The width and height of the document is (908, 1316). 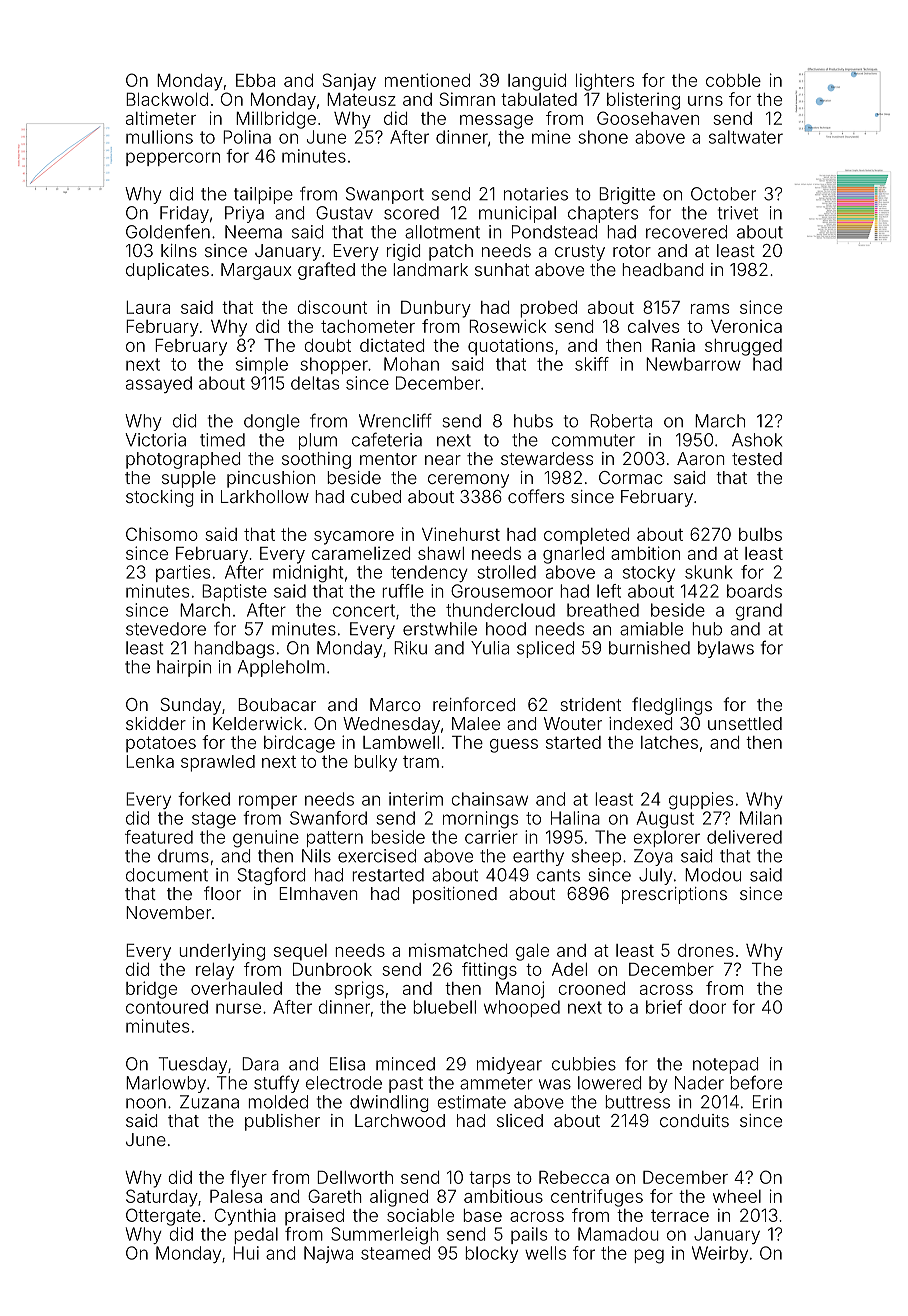 I want to click on Wrencliff, so click(x=395, y=420).
